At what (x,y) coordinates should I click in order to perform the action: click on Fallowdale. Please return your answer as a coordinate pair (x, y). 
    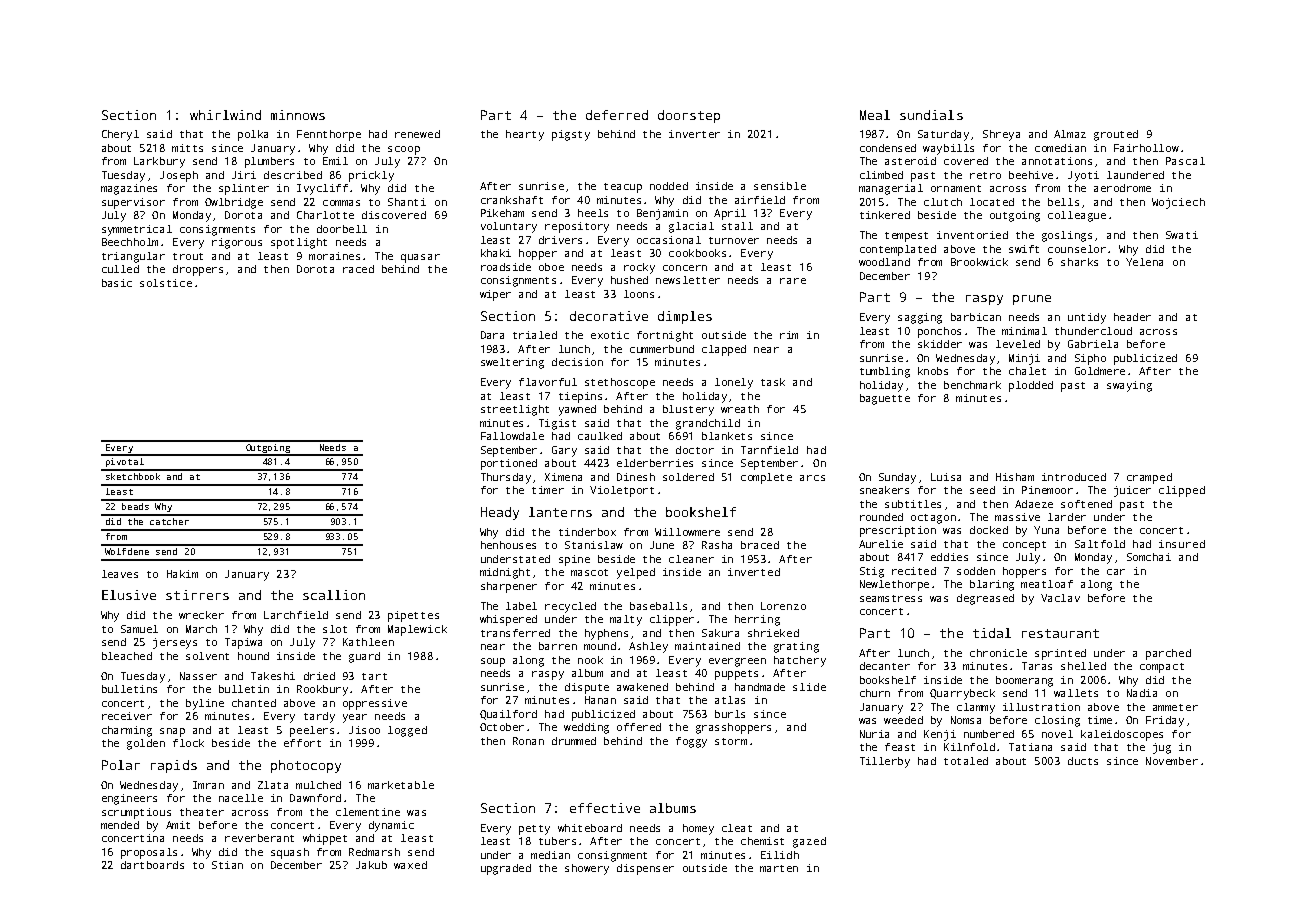
    Looking at the image, I should click on (512, 436).
